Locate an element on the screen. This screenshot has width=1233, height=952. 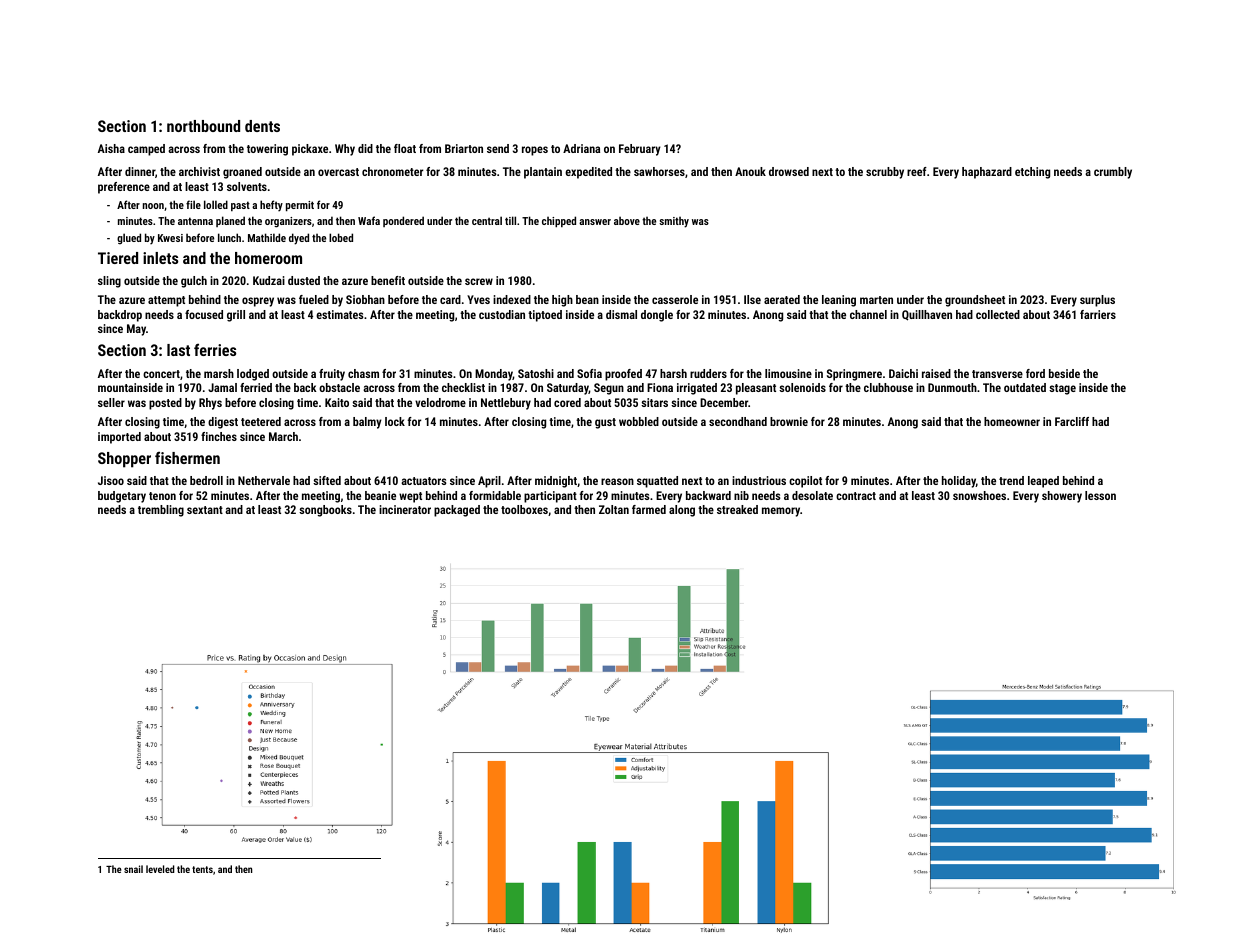
leveled is located at coordinates (160, 869).
